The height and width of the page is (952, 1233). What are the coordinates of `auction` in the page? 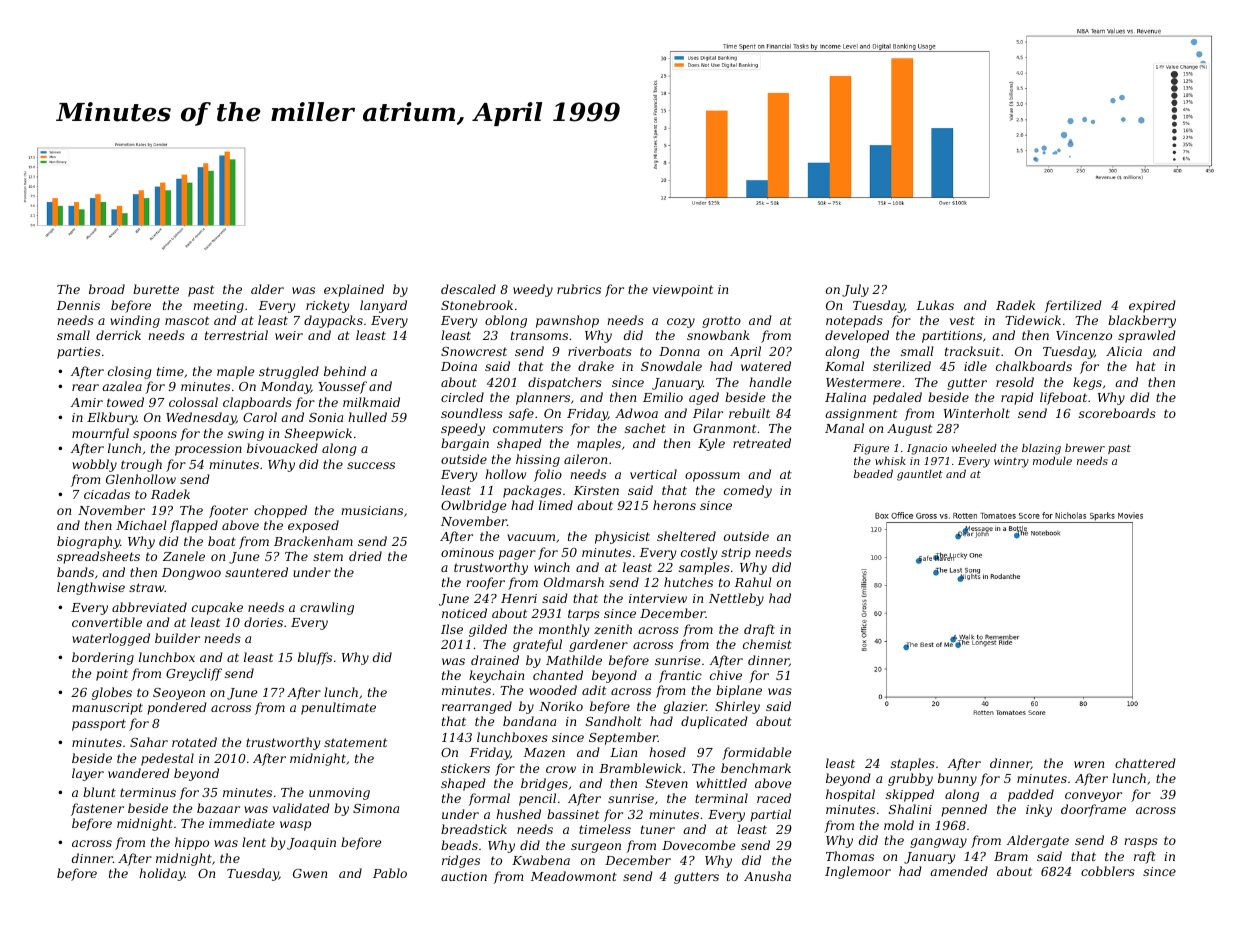 It's located at (464, 876).
